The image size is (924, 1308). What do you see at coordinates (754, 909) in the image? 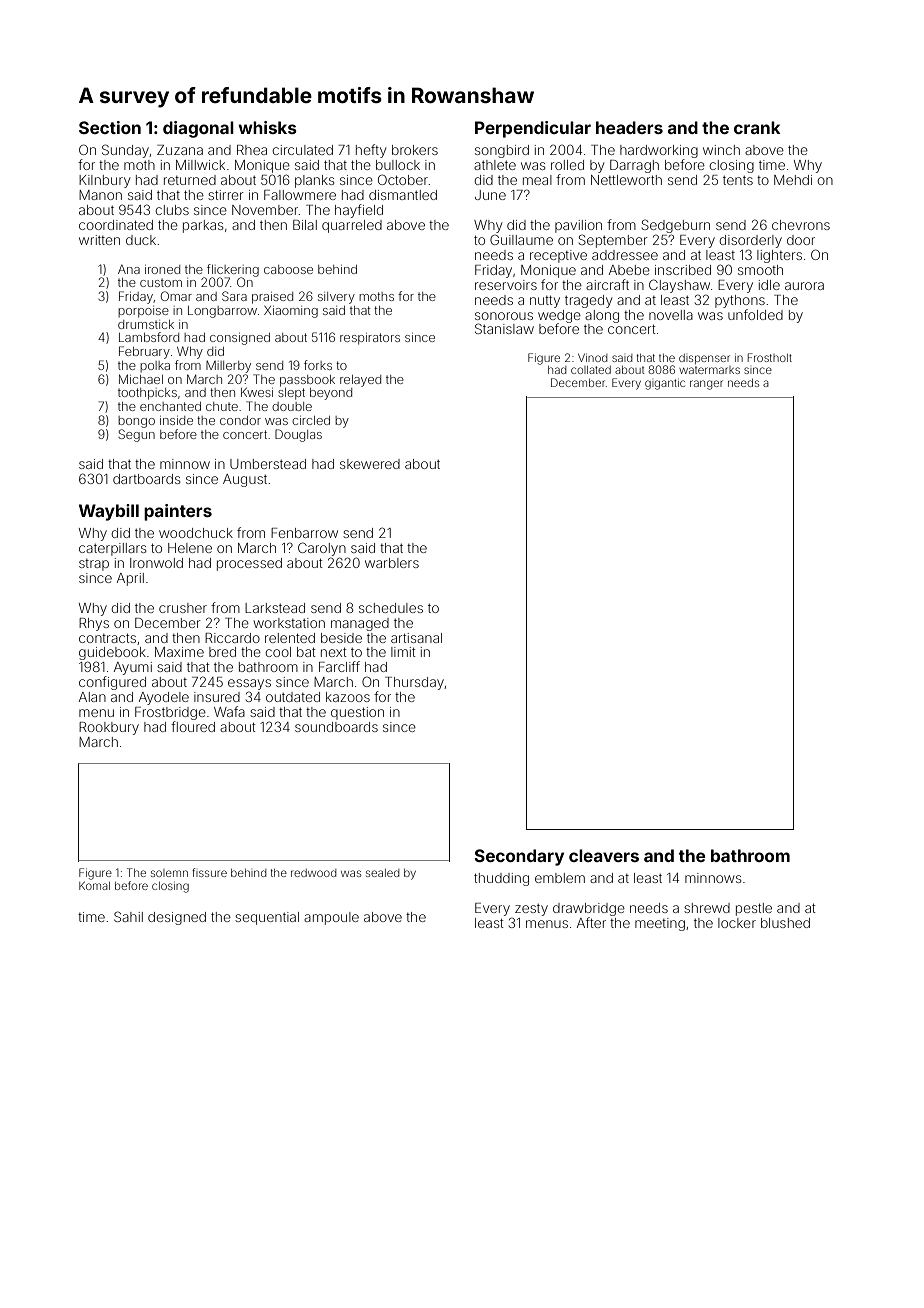
I see `pestle` at bounding box center [754, 909].
